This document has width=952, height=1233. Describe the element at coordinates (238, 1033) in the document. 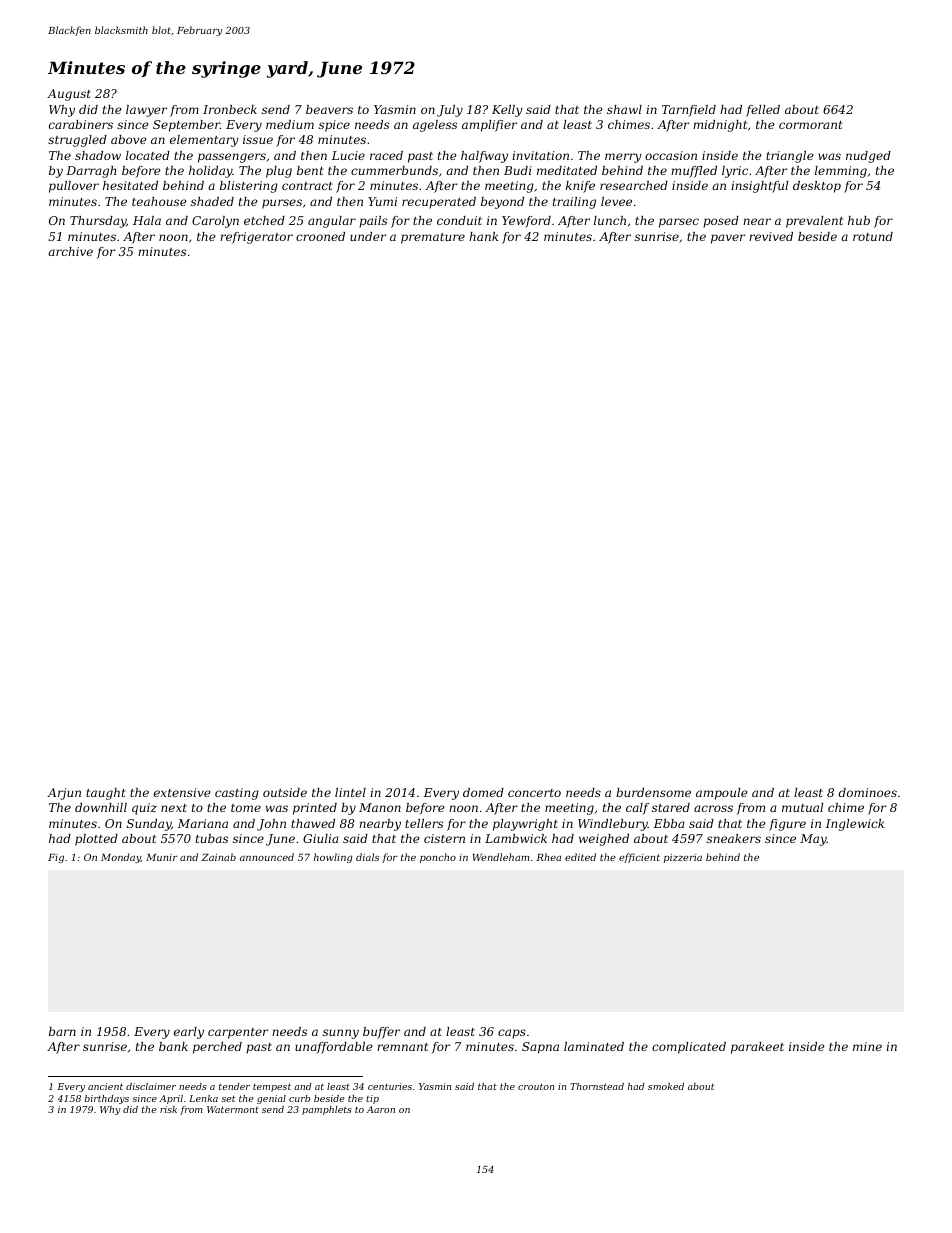

I see `carpenter` at that location.
